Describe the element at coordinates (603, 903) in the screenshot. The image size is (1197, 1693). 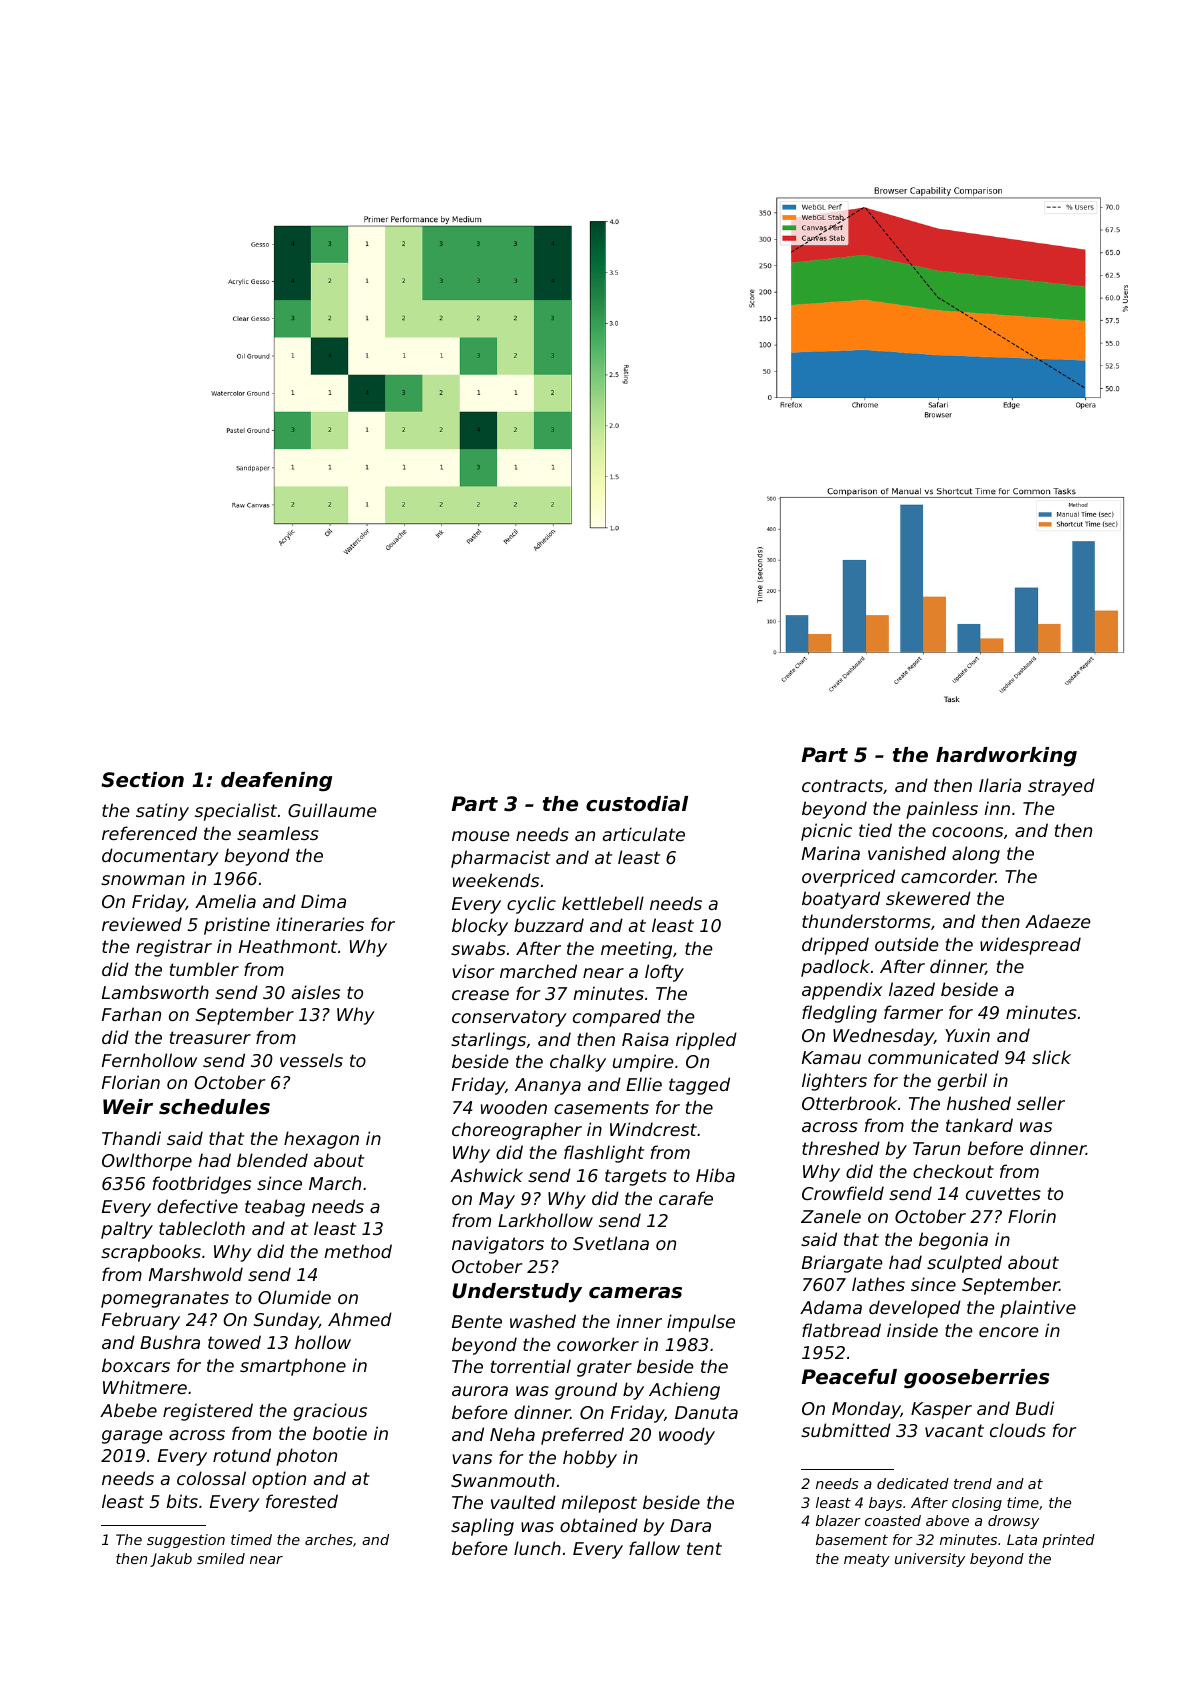
I see `kettlebell` at that location.
